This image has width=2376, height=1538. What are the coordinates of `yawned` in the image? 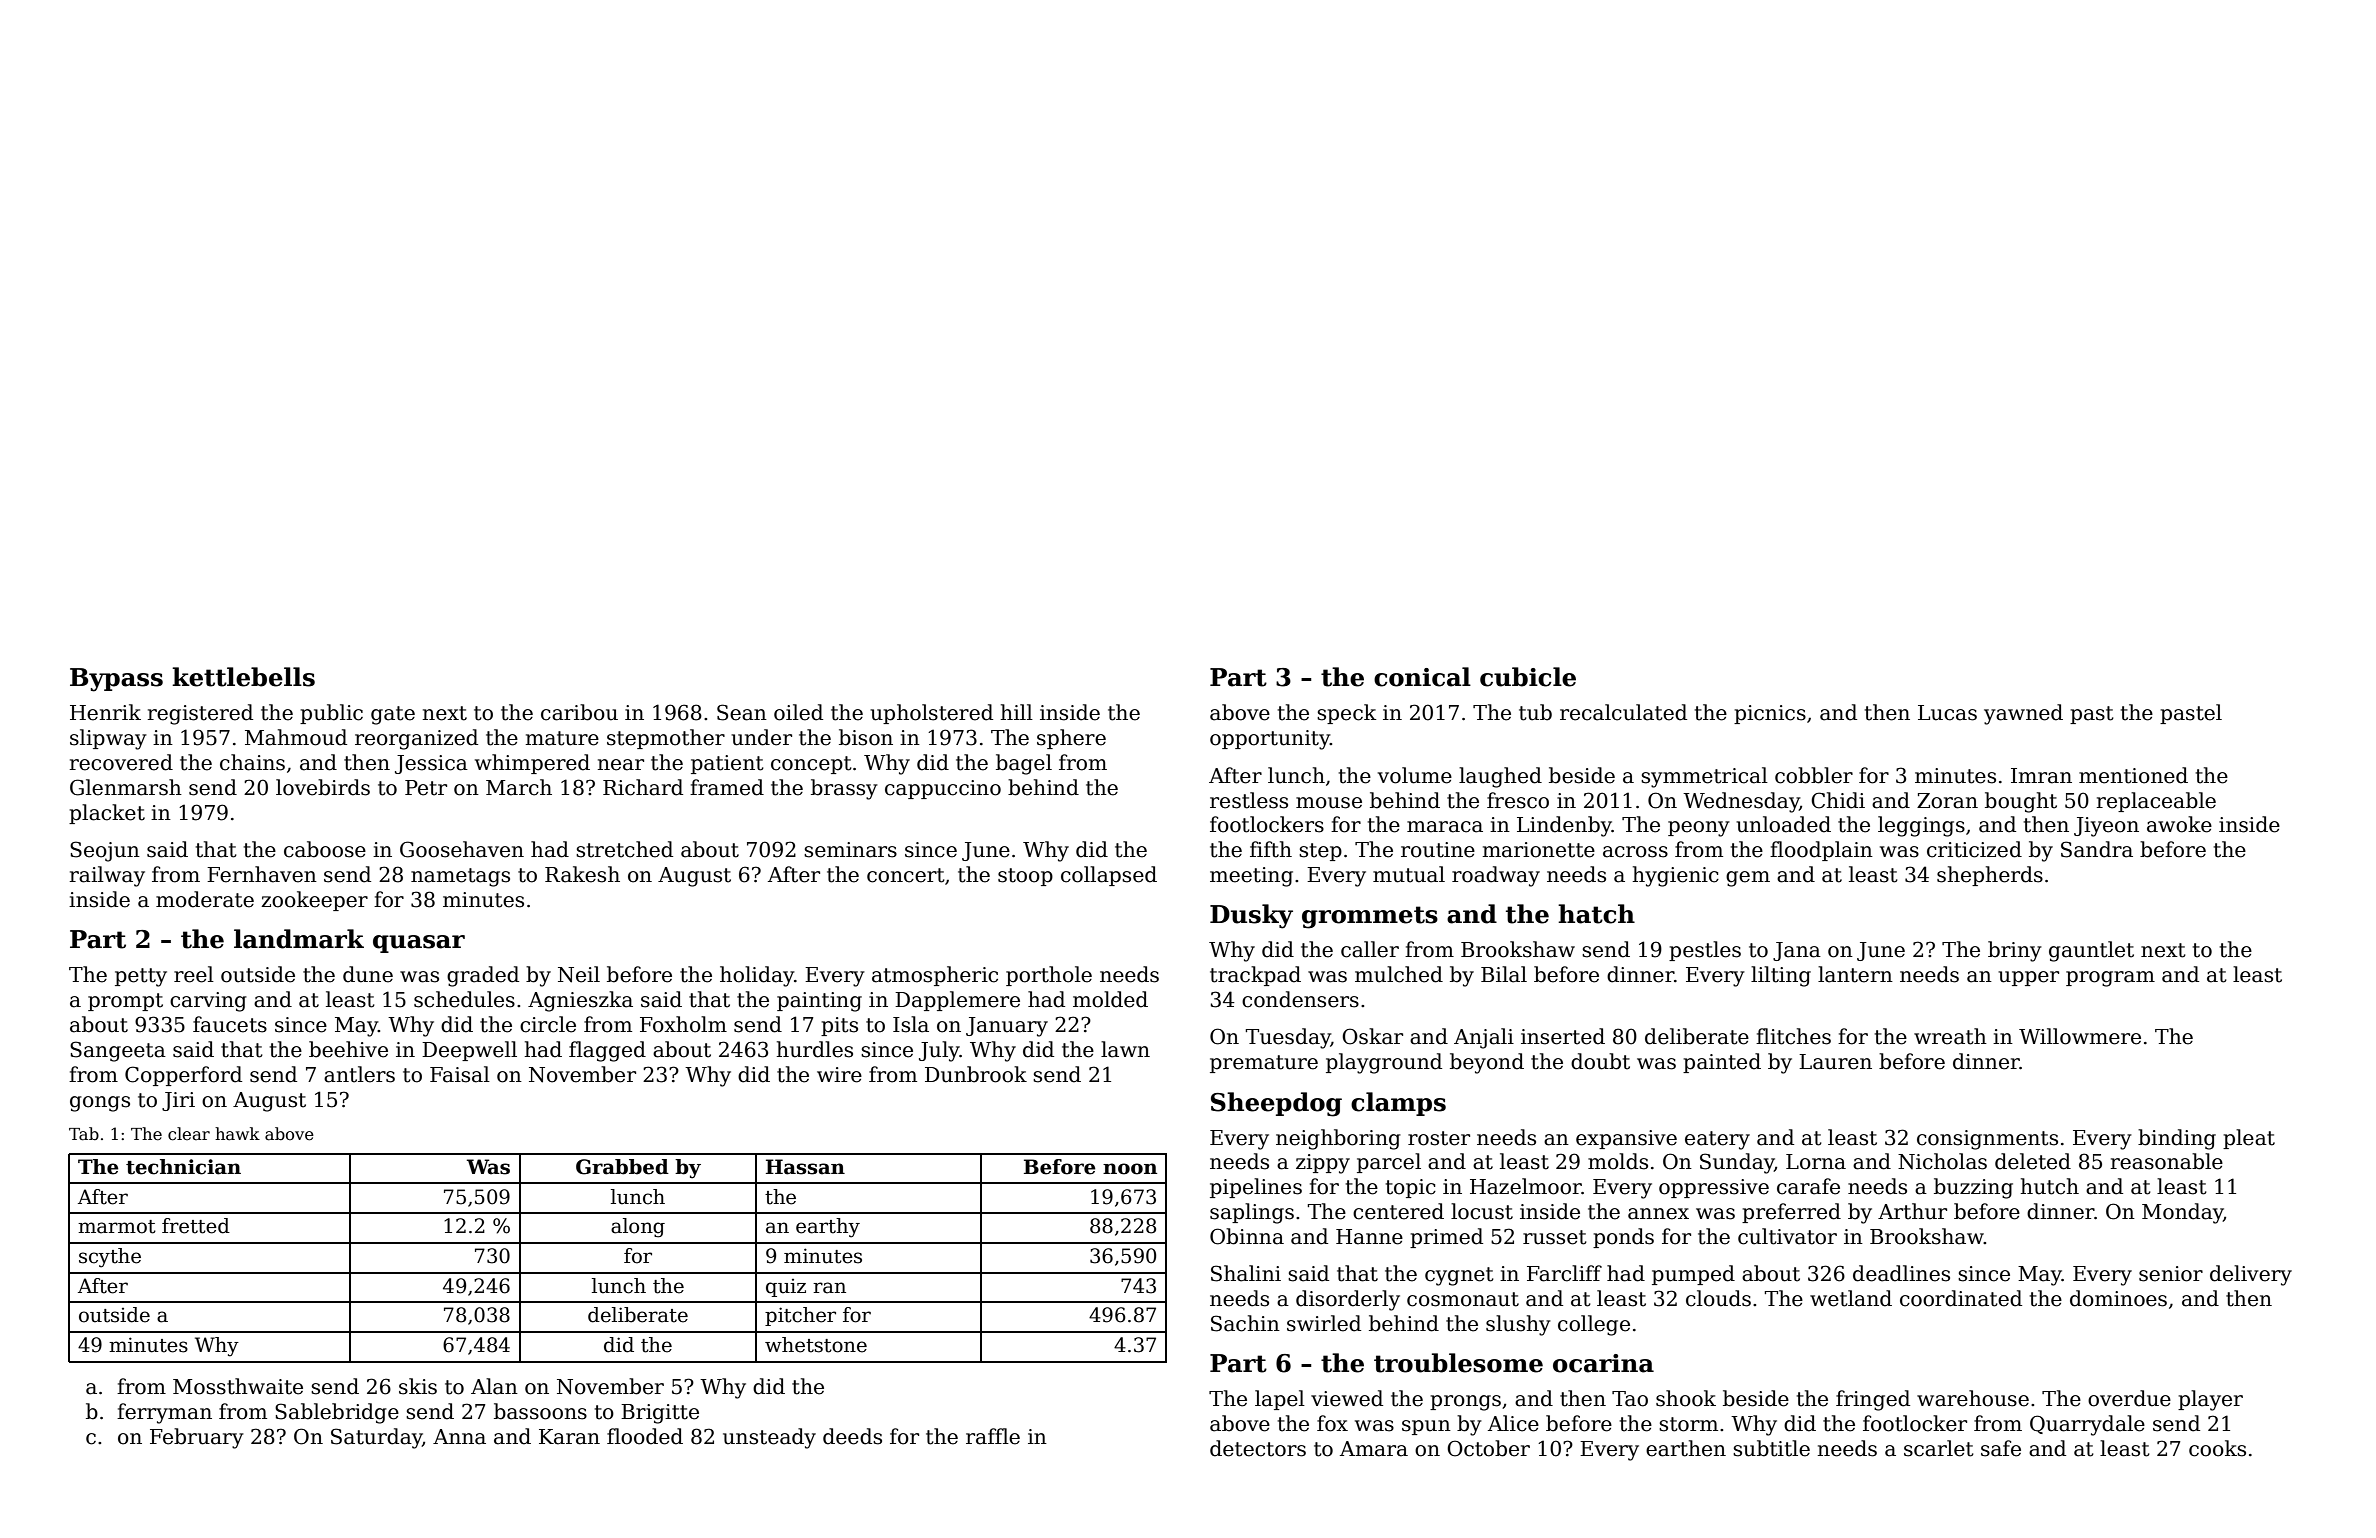 It's located at (2023, 714).
